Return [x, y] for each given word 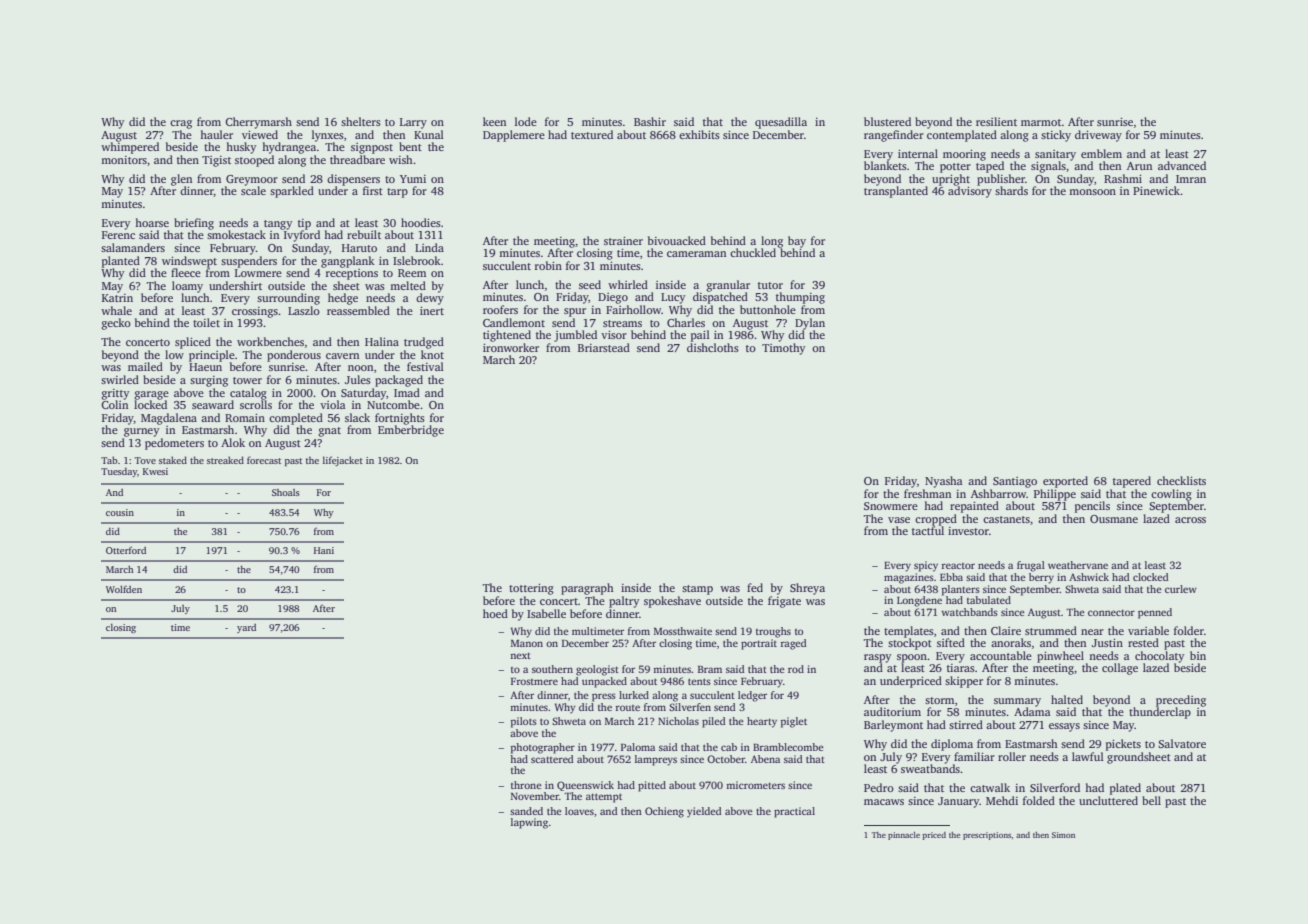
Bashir [650, 121]
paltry [624, 602]
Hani [324, 550]
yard [246, 628]
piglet [793, 722]
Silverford [1055, 787]
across [1190, 520]
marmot [1041, 122]
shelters [361, 121]
